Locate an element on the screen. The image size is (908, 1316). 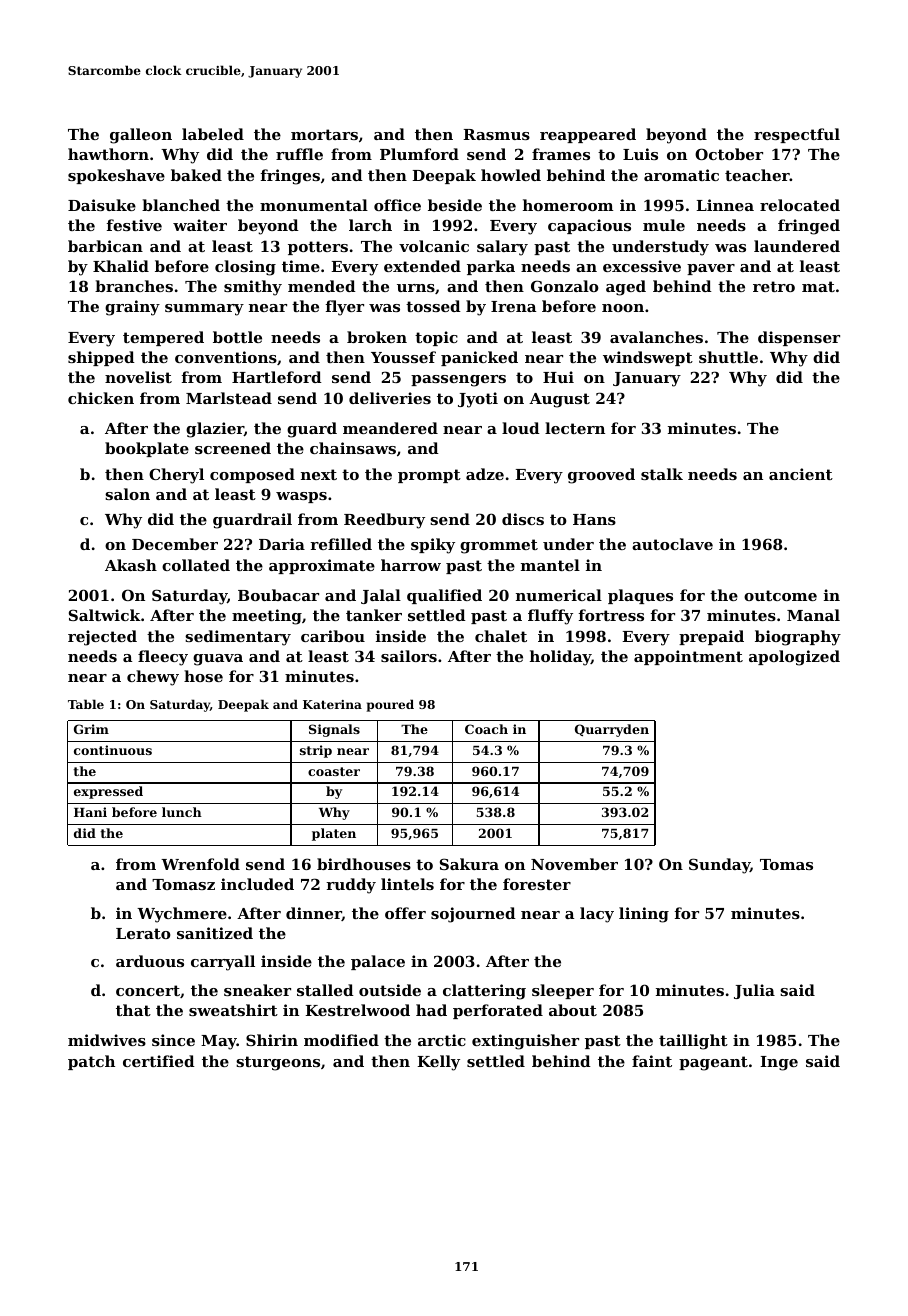
meeting is located at coordinates (267, 617).
